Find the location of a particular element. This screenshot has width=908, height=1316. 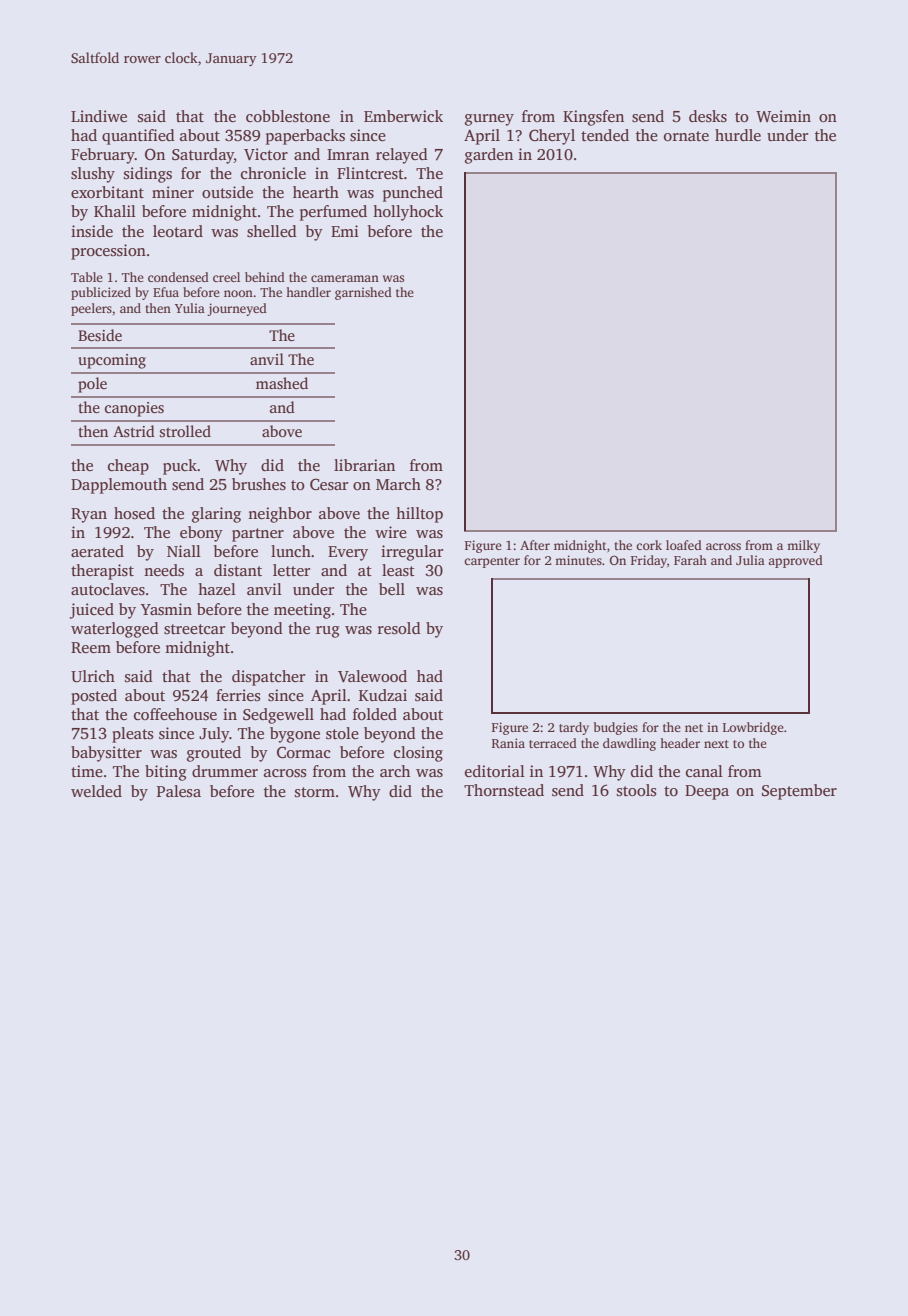

Saturday is located at coordinates (203, 156).
